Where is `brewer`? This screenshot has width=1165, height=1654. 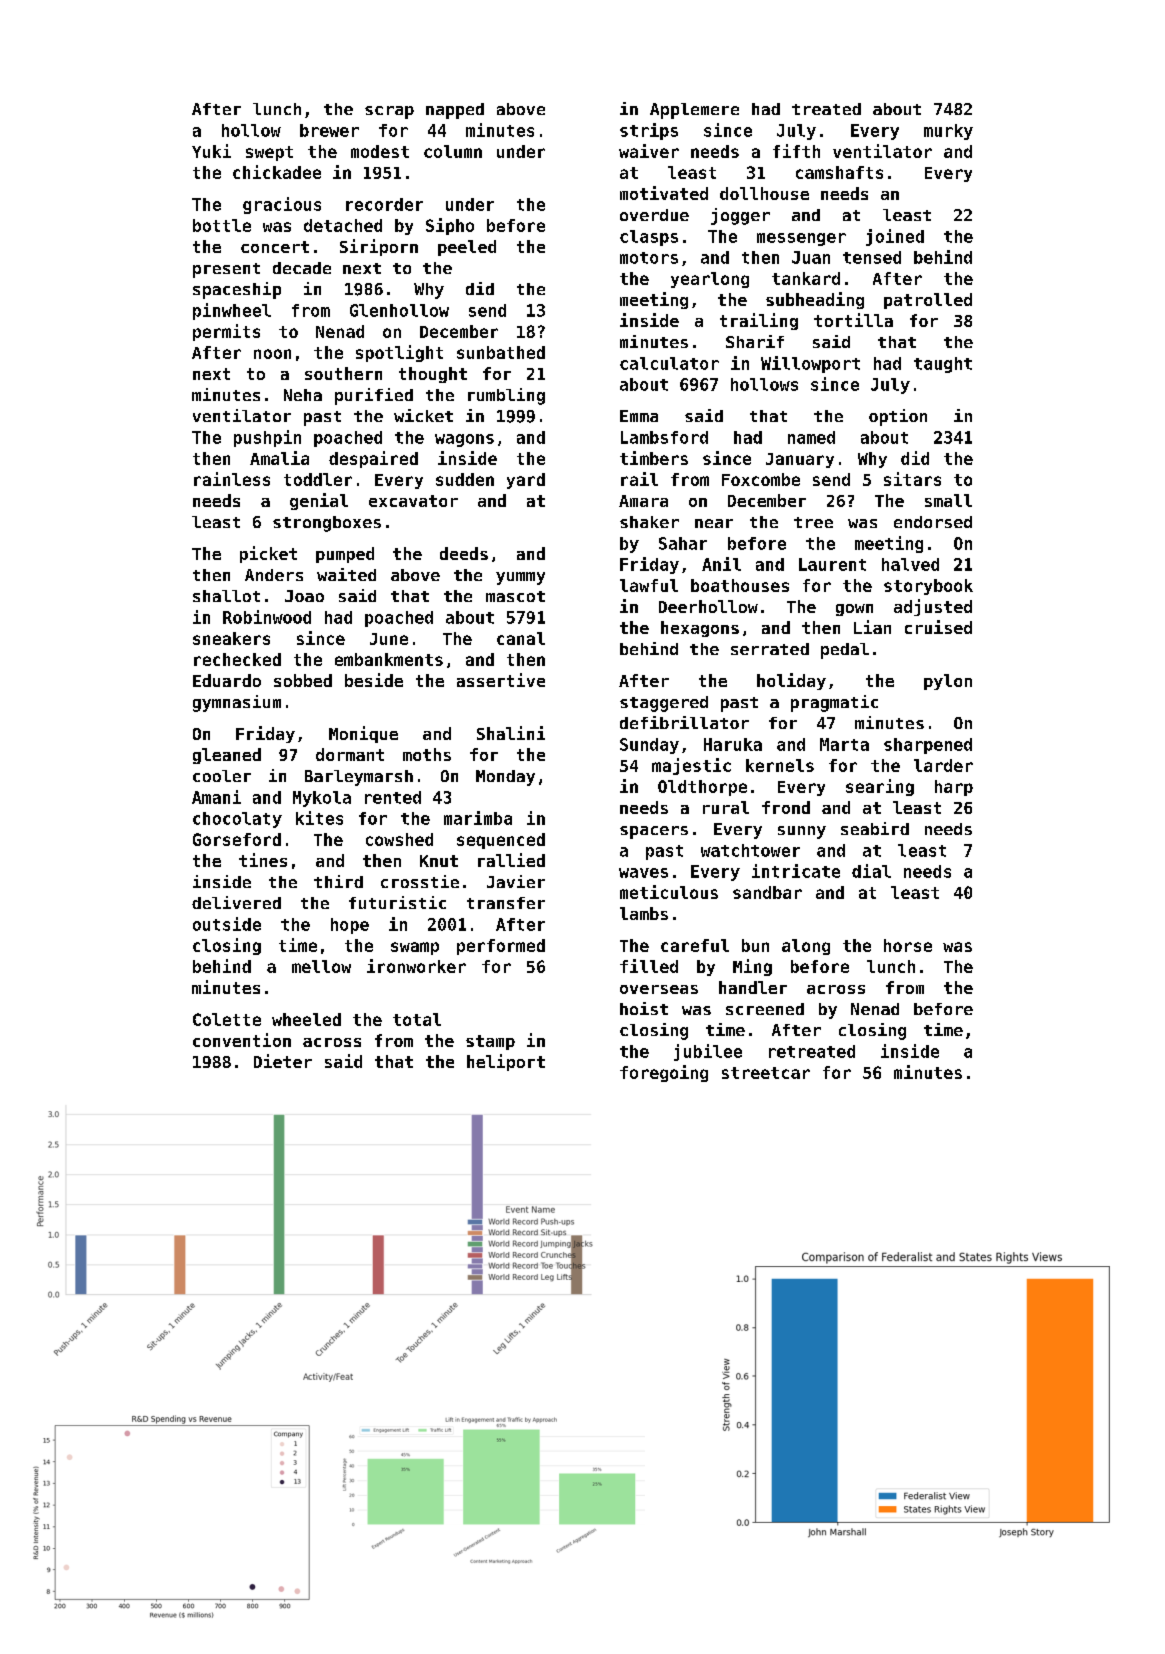
brewer is located at coordinates (329, 130).
